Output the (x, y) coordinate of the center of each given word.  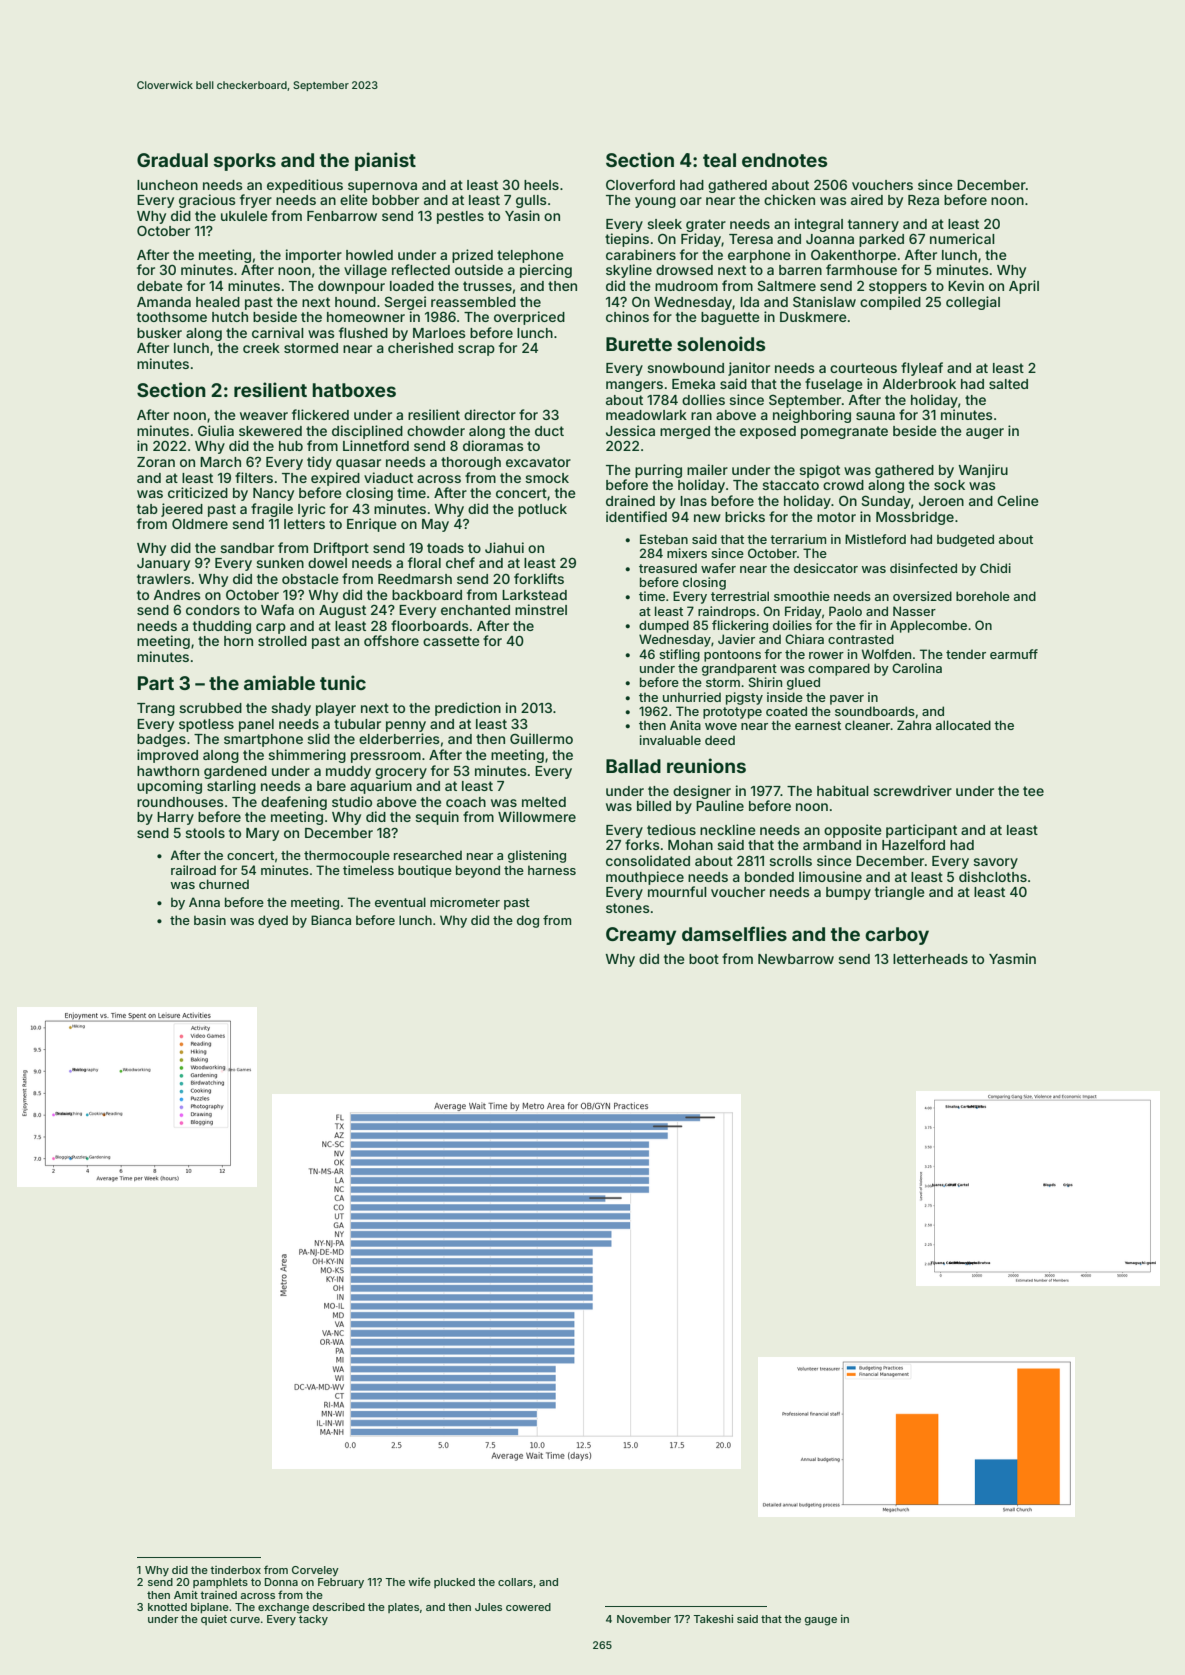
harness (552, 870)
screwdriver (912, 790)
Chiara (804, 639)
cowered (528, 1607)
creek (261, 348)
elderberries (399, 738)
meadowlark (646, 415)
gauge (821, 1621)
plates (403, 1608)
